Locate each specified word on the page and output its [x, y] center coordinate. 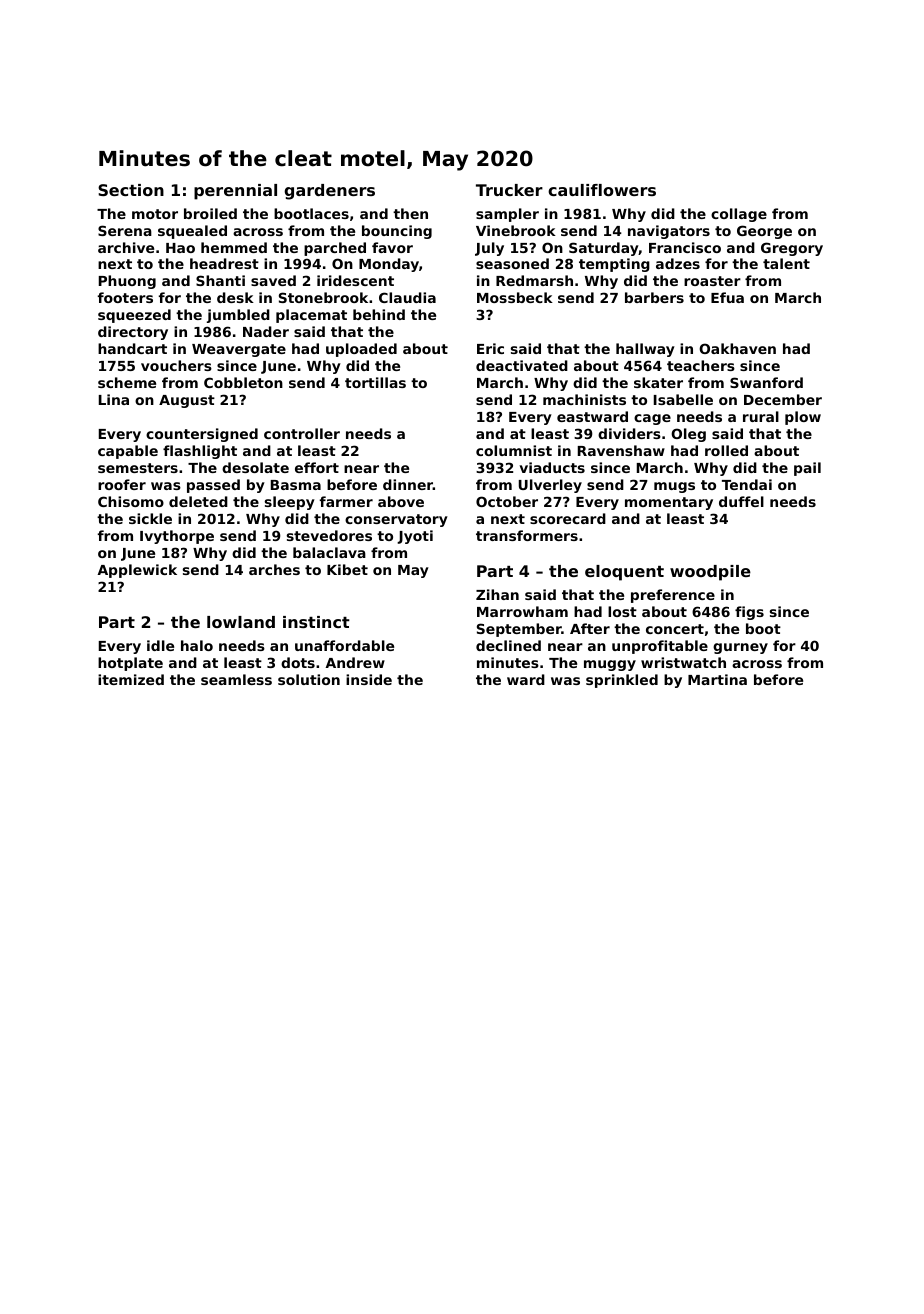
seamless [236, 679]
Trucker [509, 190]
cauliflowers [602, 190]
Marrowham [522, 611]
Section [131, 190]
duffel [741, 501]
